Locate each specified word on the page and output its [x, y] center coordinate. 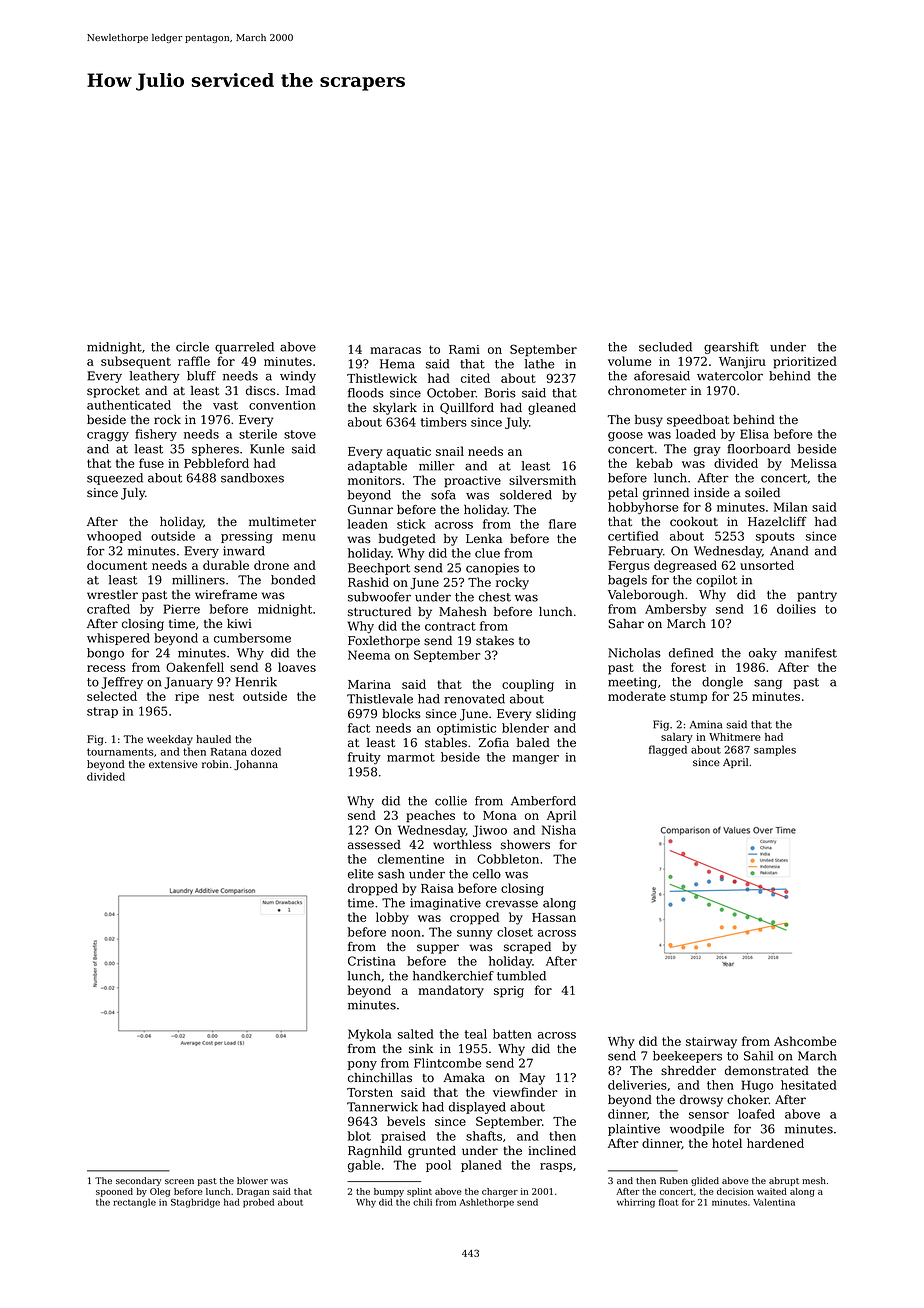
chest [495, 597]
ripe [187, 698]
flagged [668, 750]
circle [192, 347]
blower [252, 1180]
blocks [401, 714]
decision [735, 1191]
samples [775, 750]
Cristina [372, 961]
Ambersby [676, 610]
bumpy [389, 1192]
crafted [108, 609]
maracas [395, 350]
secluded [665, 347]
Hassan [554, 917]
